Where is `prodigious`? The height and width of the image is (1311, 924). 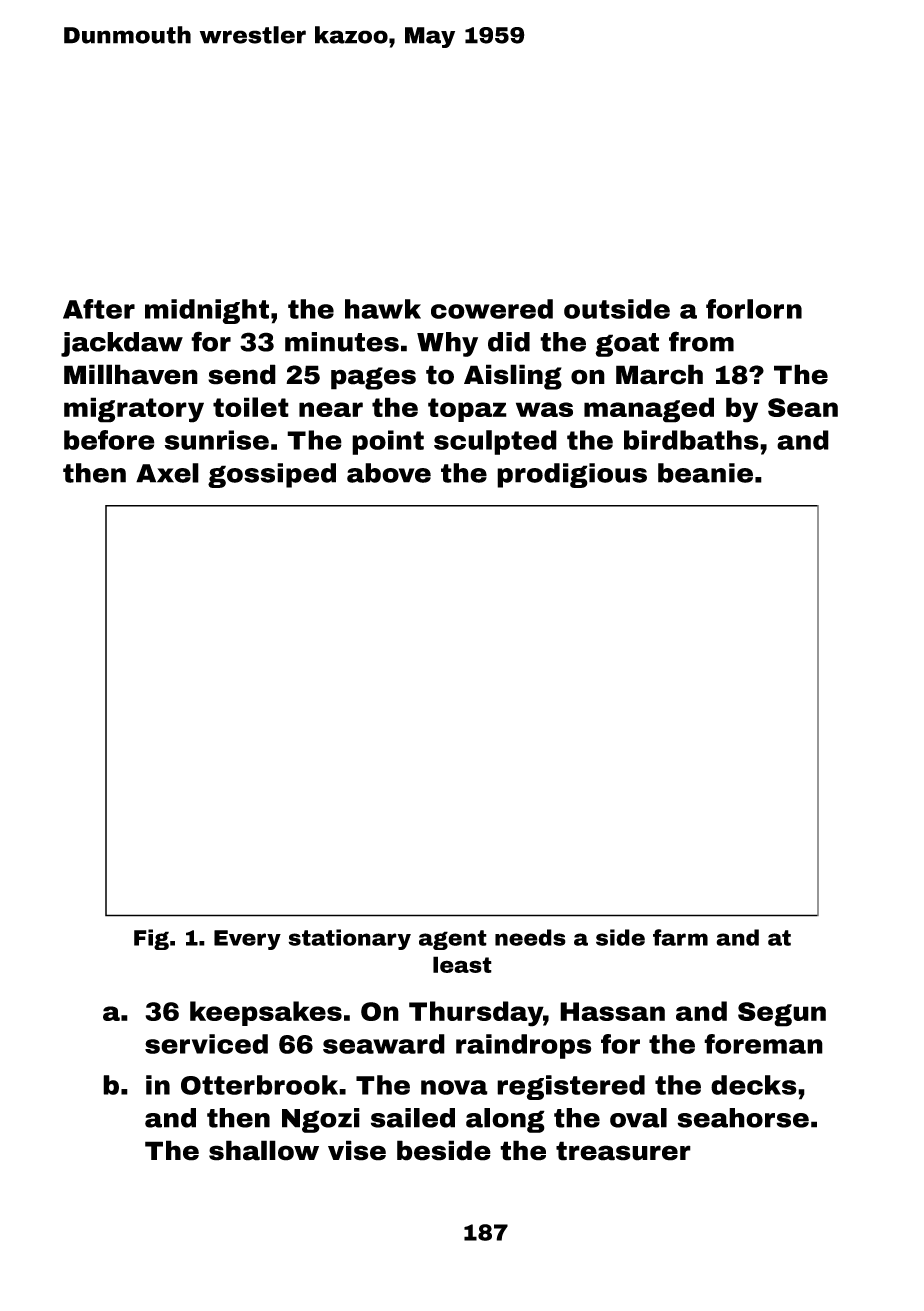
prodigious is located at coordinates (572, 475).
